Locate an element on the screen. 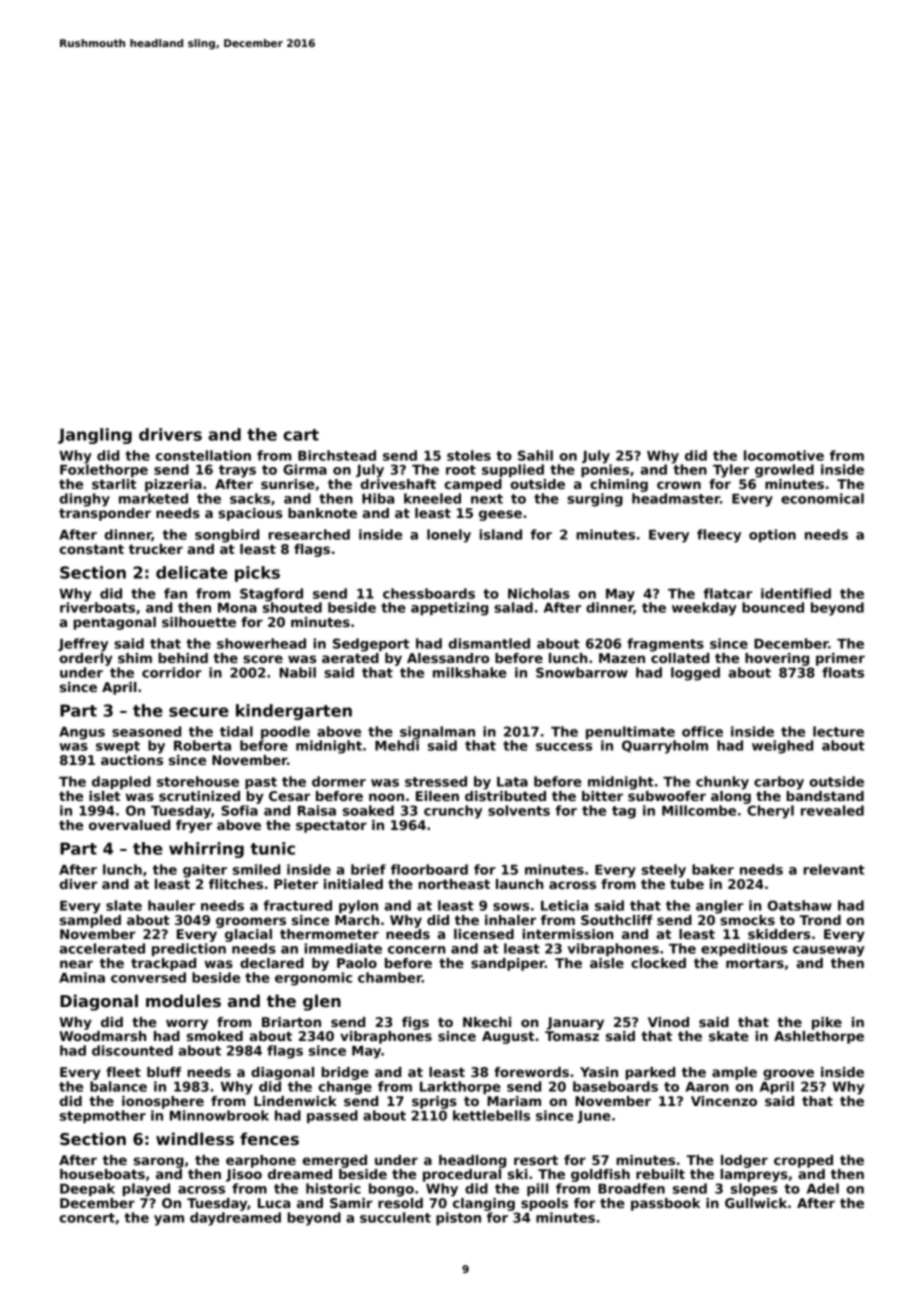 The height and width of the screenshot is (1308, 924). drivers is located at coordinates (170, 434).
